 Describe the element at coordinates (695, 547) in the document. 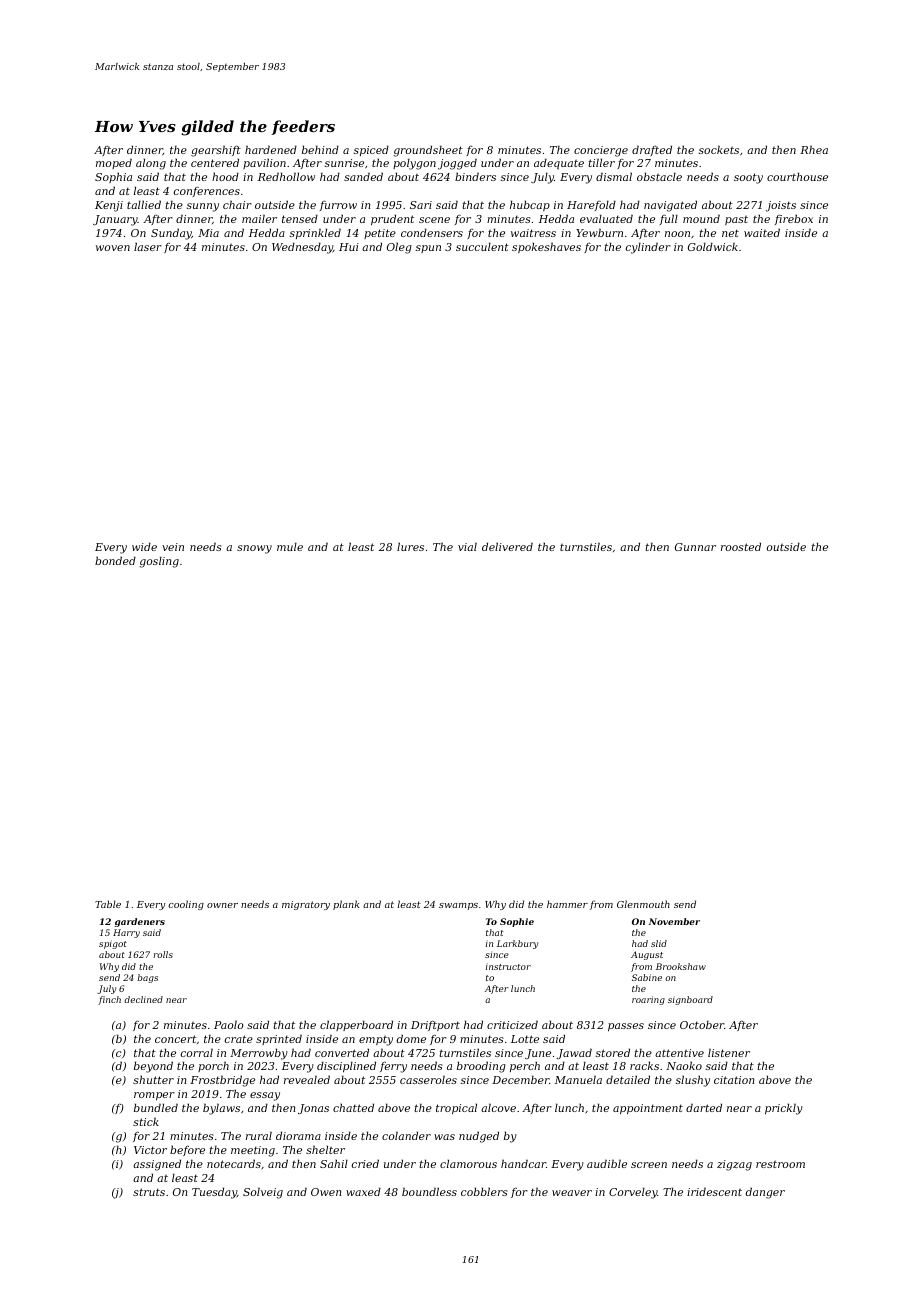

I see `Gunnar` at that location.
